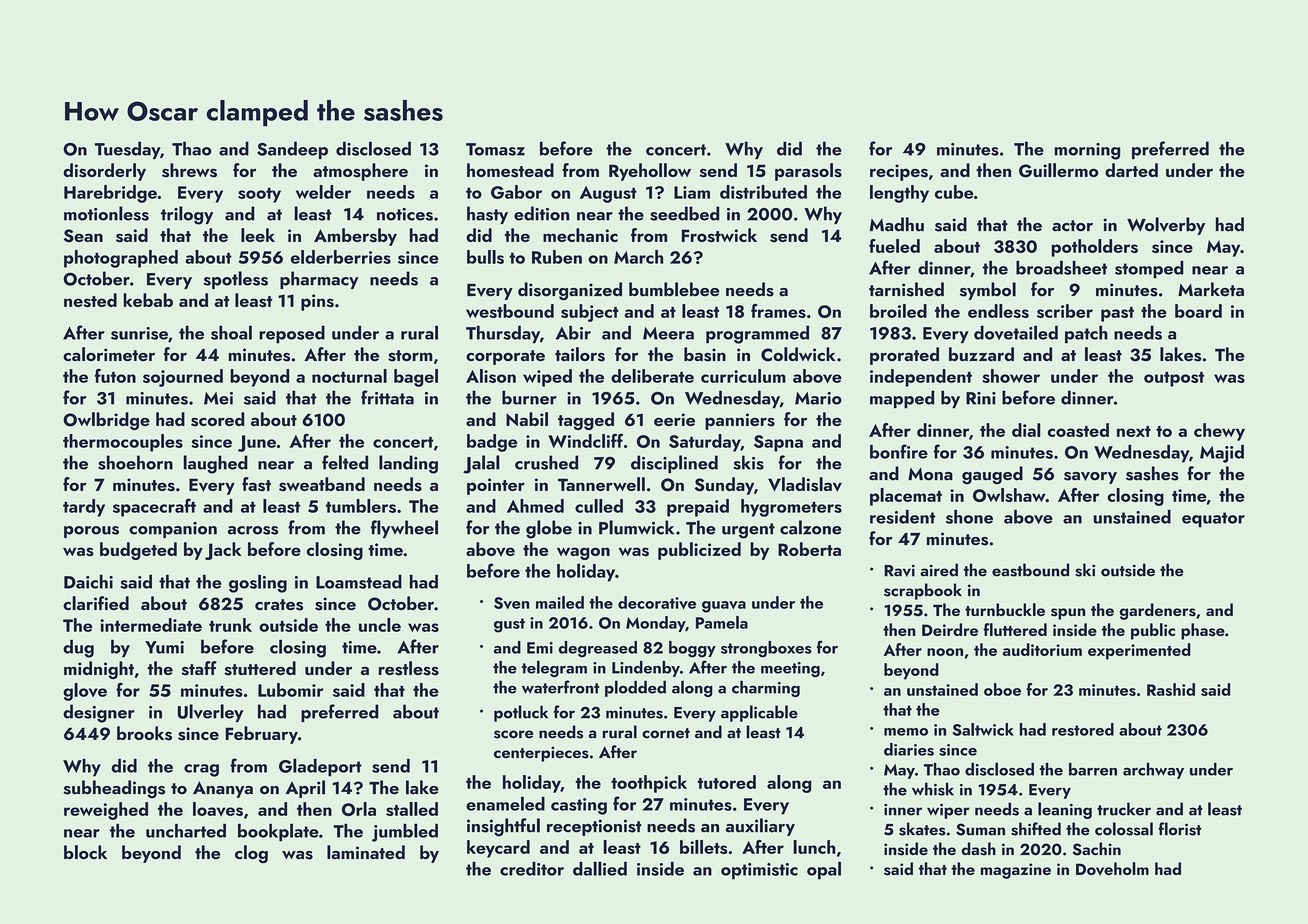 The width and height of the image is (1308, 924). I want to click on hasty, so click(487, 215).
